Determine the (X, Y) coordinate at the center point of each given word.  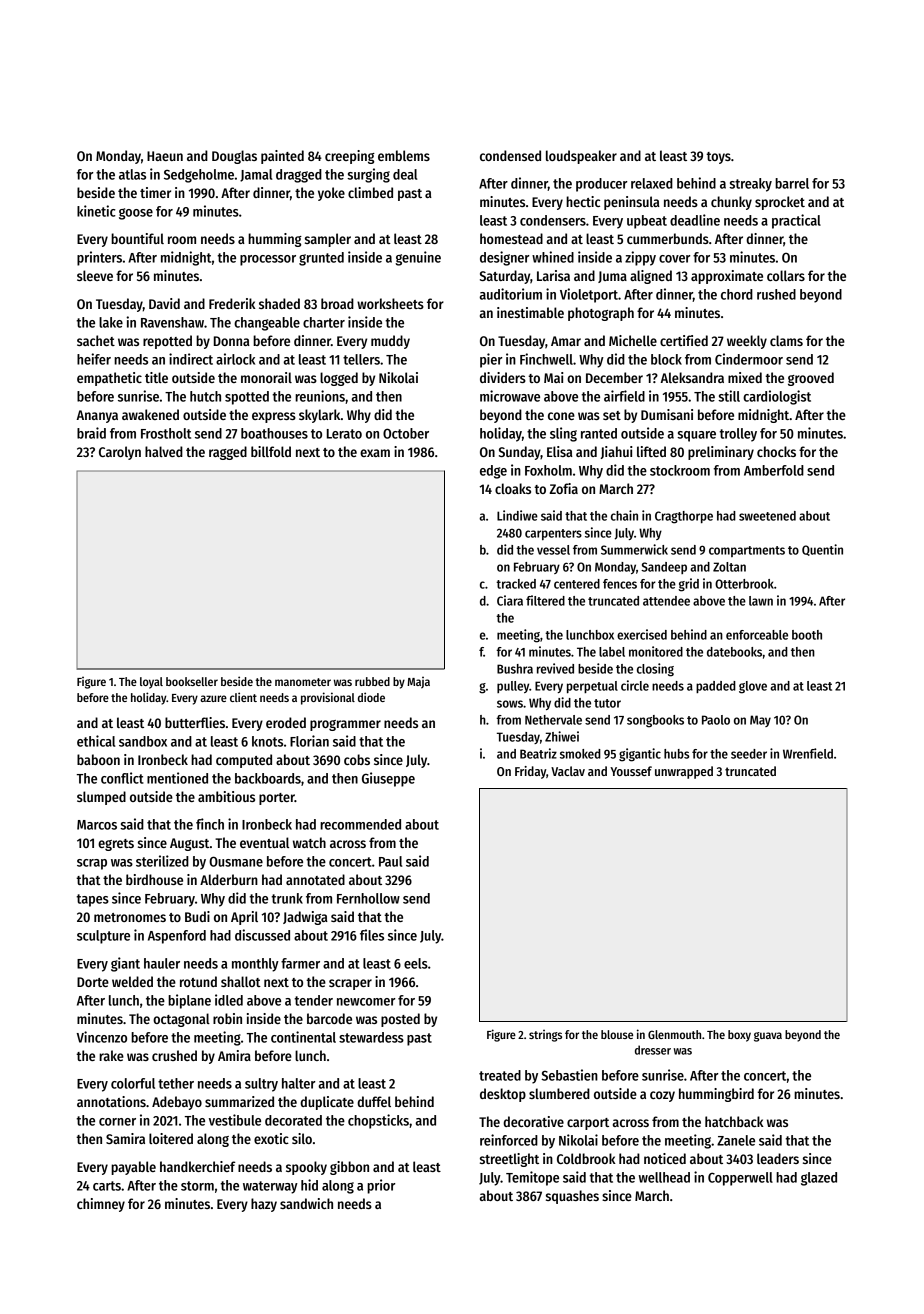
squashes (572, 1197)
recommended (360, 824)
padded (716, 687)
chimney (101, 1205)
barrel (792, 183)
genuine (418, 258)
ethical (96, 741)
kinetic (96, 211)
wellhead (664, 1177)
